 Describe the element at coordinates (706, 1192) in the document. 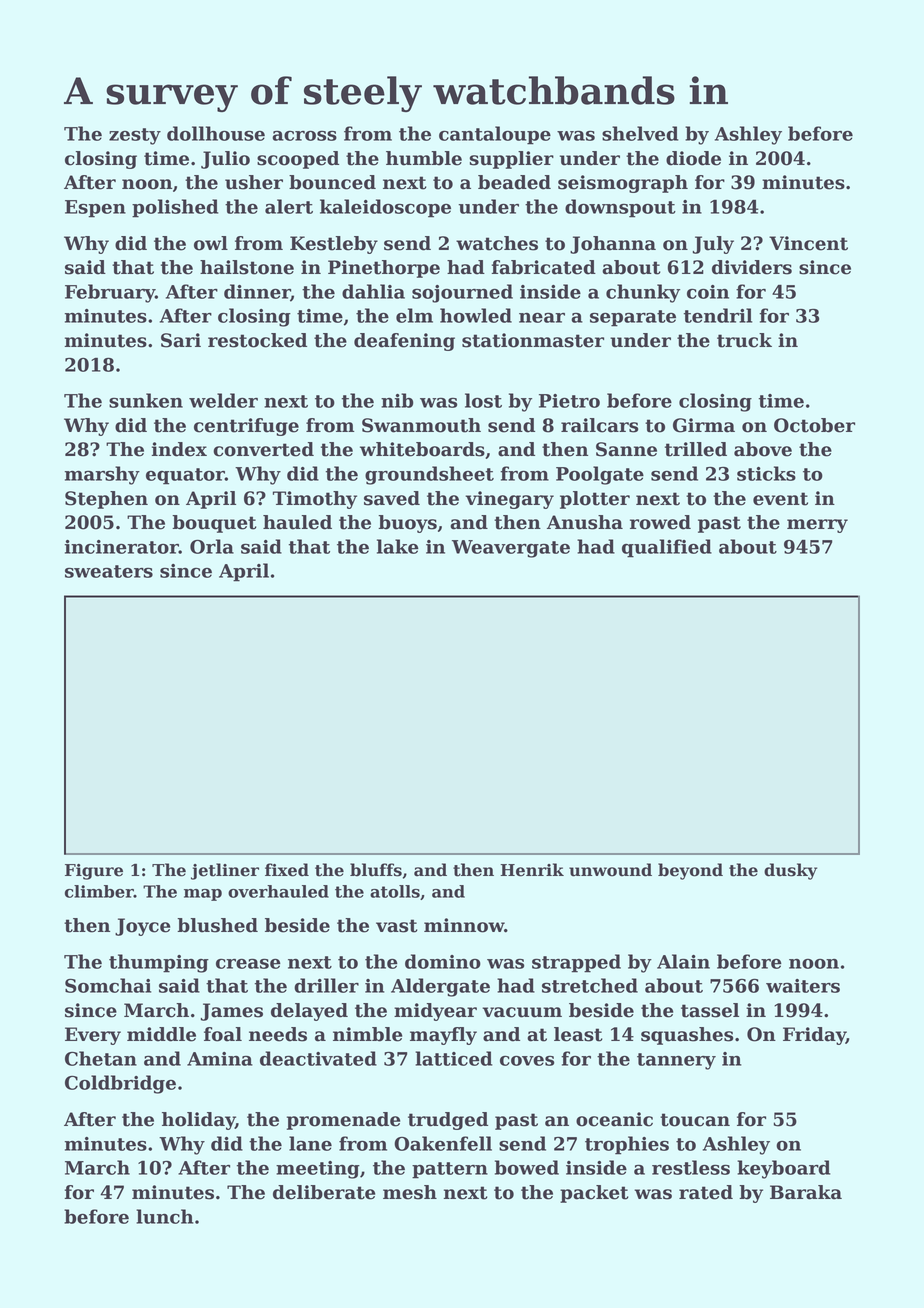

I see `rated` at that location.
